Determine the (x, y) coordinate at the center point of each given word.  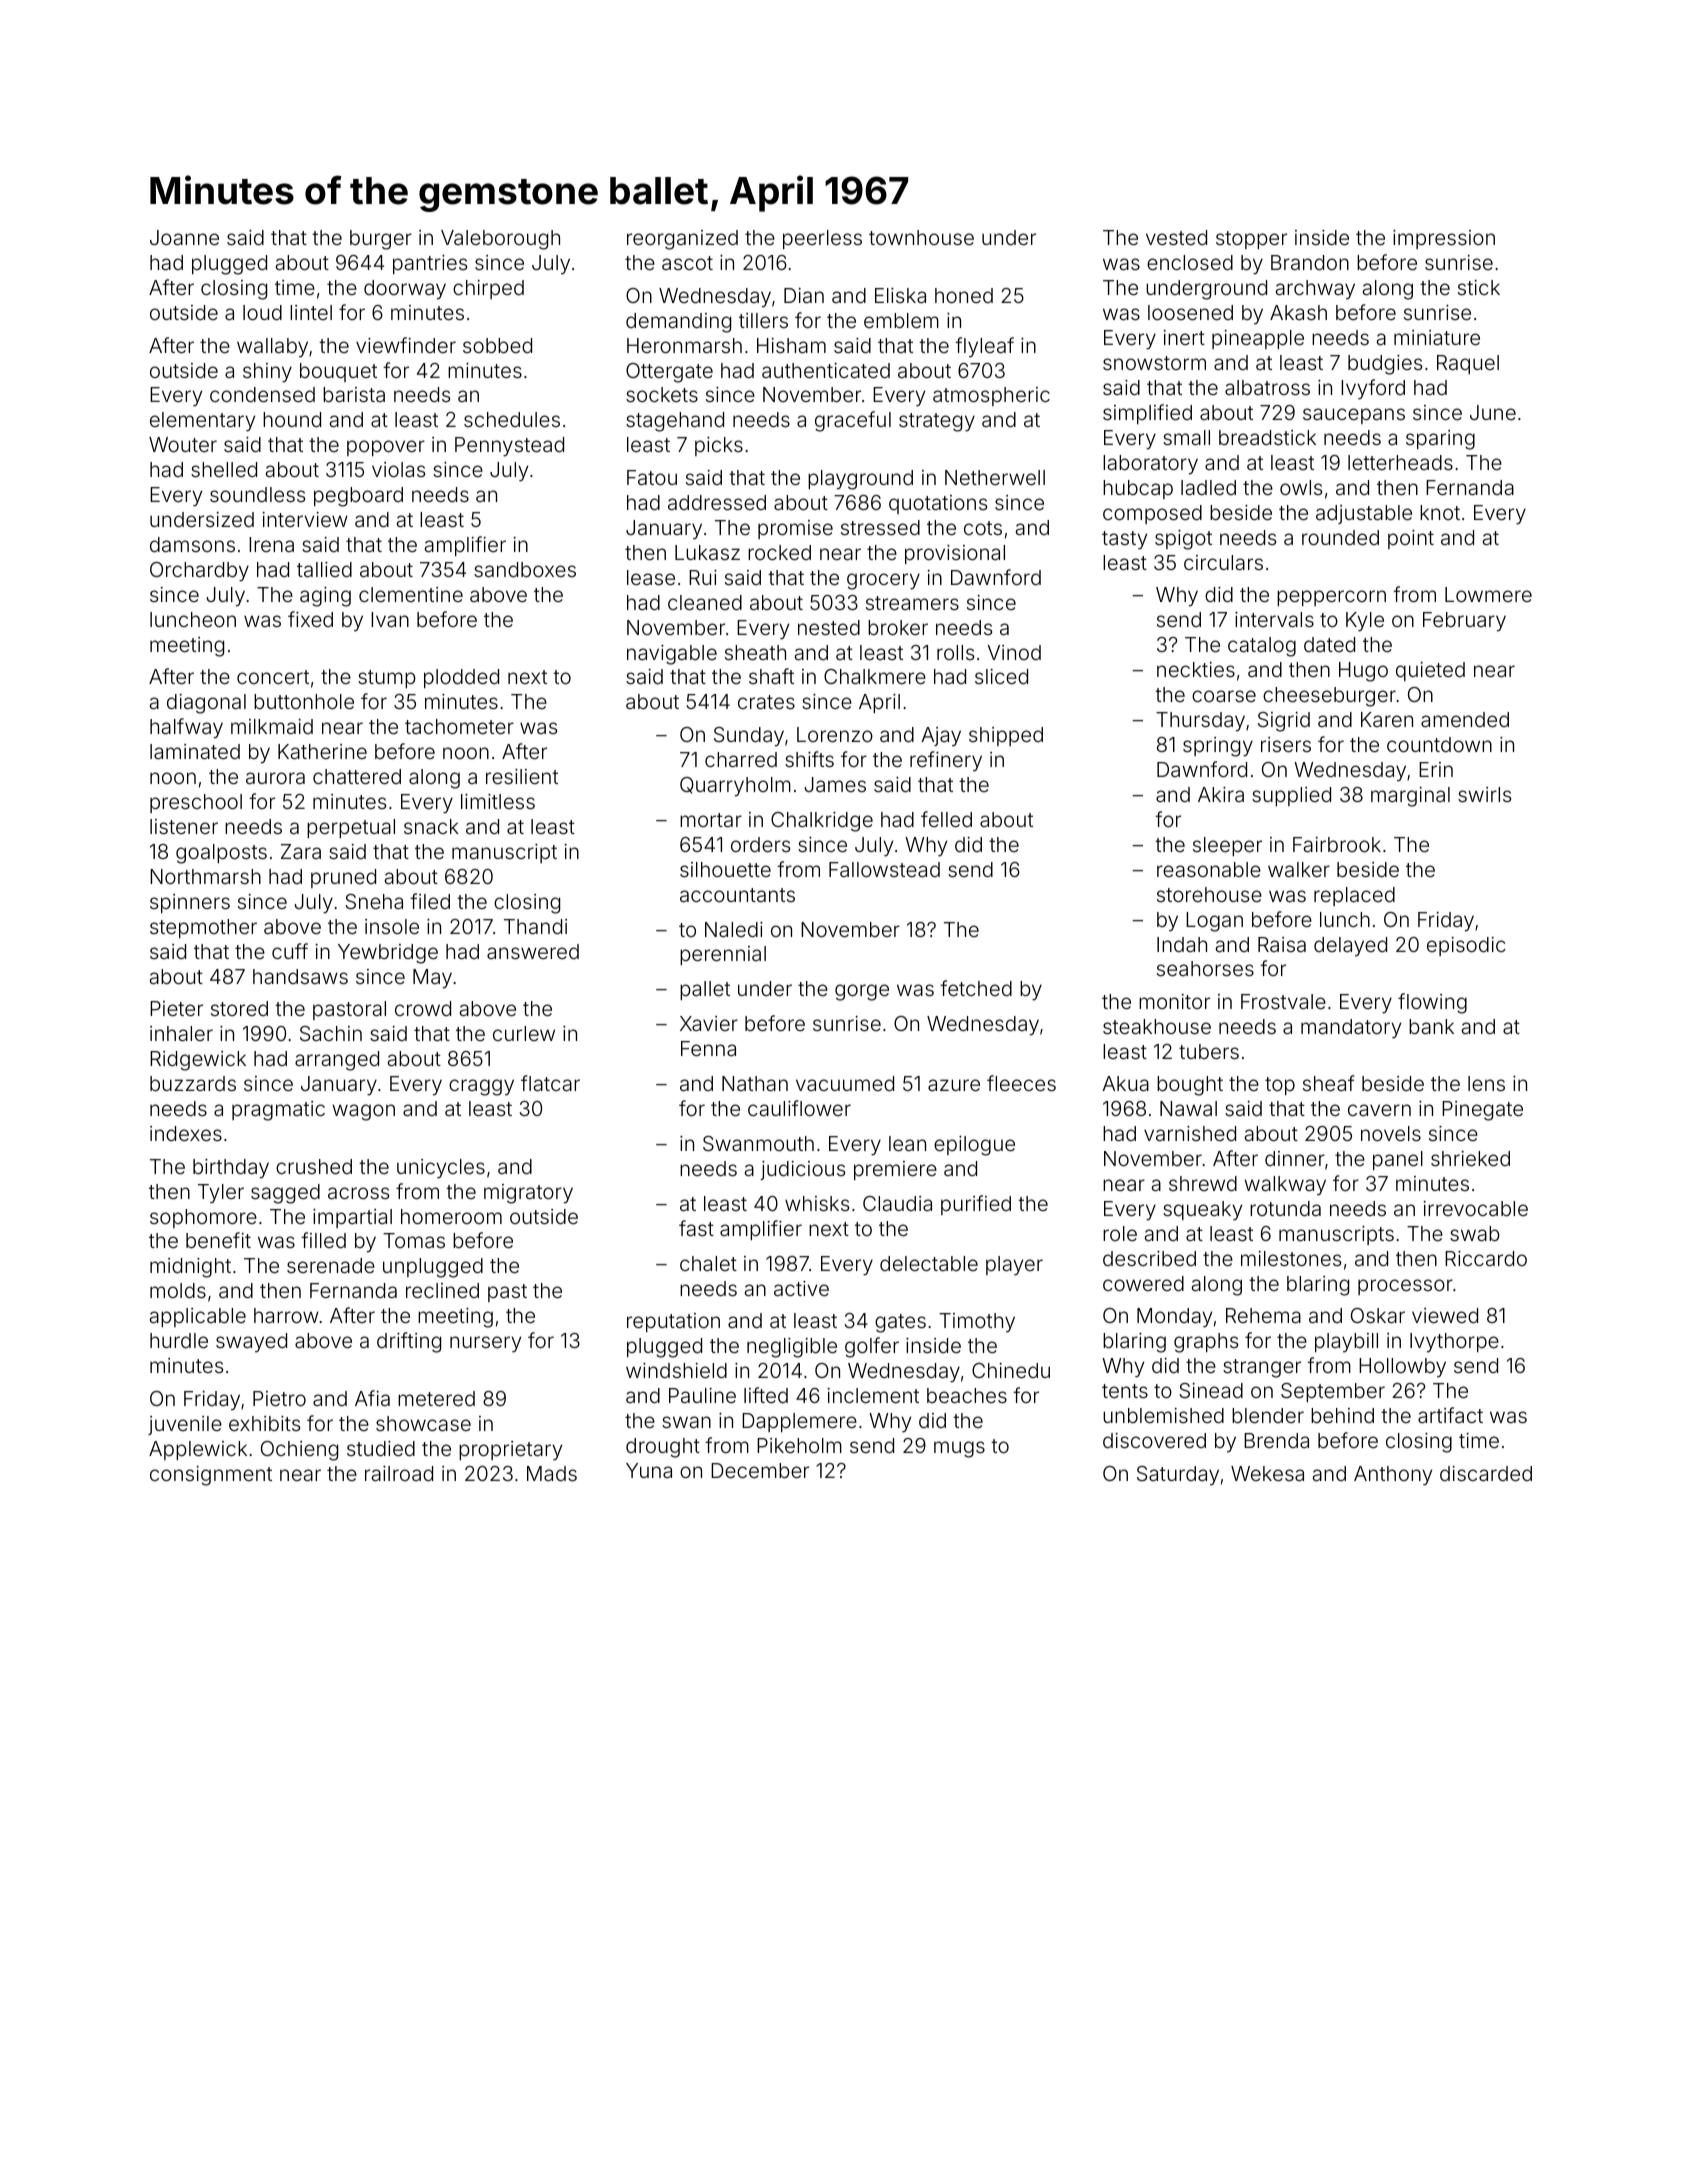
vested (1176, 237)
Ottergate (669, 373)
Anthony (1393, 1476)
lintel (311, 312)
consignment (211, 1476)
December (760, 1470)
